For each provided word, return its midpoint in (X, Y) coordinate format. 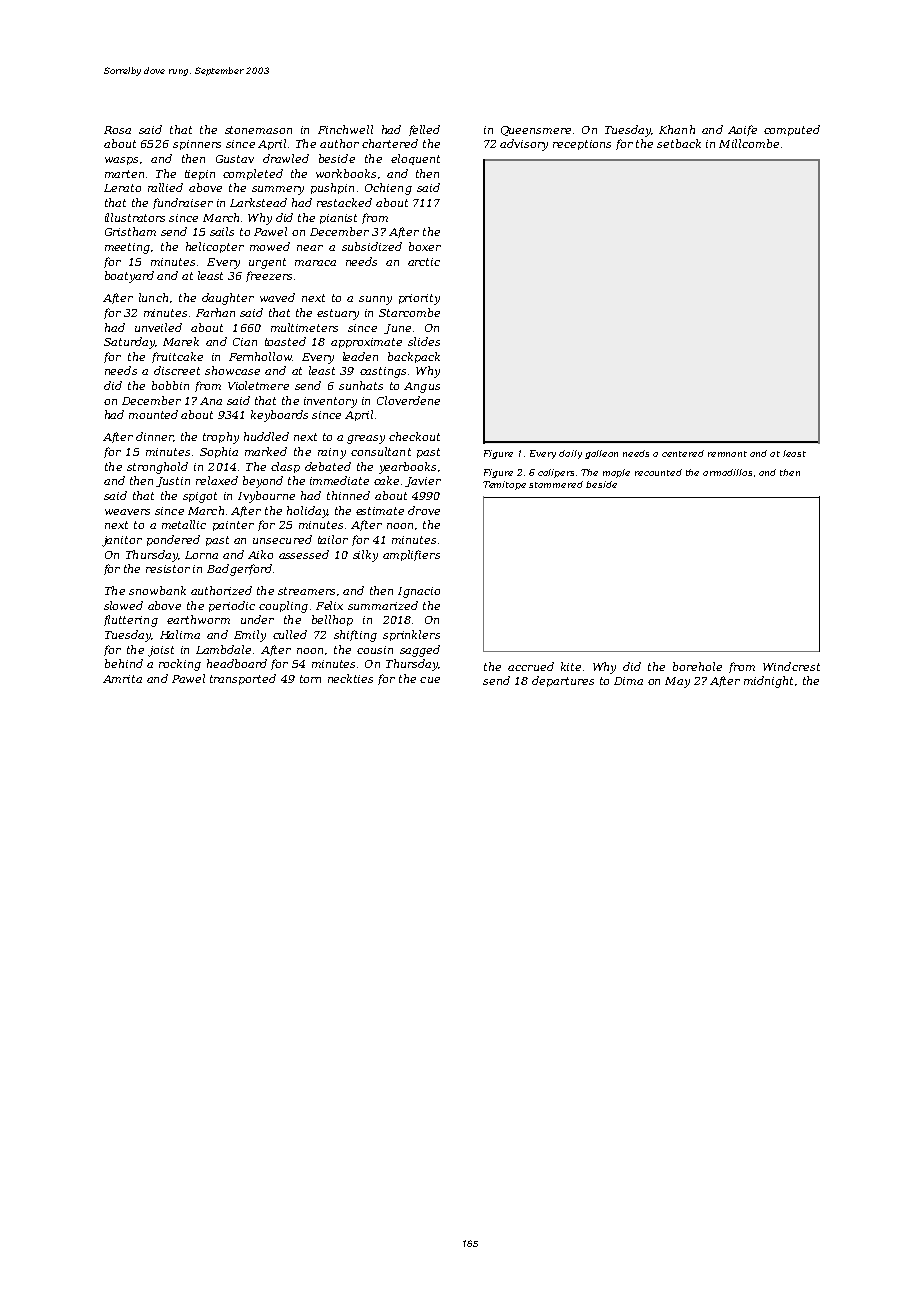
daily (570, 454)
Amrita (122, 679)
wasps (121, 161)
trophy (221, 438)
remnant (727, 454)
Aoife (742, 130)
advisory (524, 145)
